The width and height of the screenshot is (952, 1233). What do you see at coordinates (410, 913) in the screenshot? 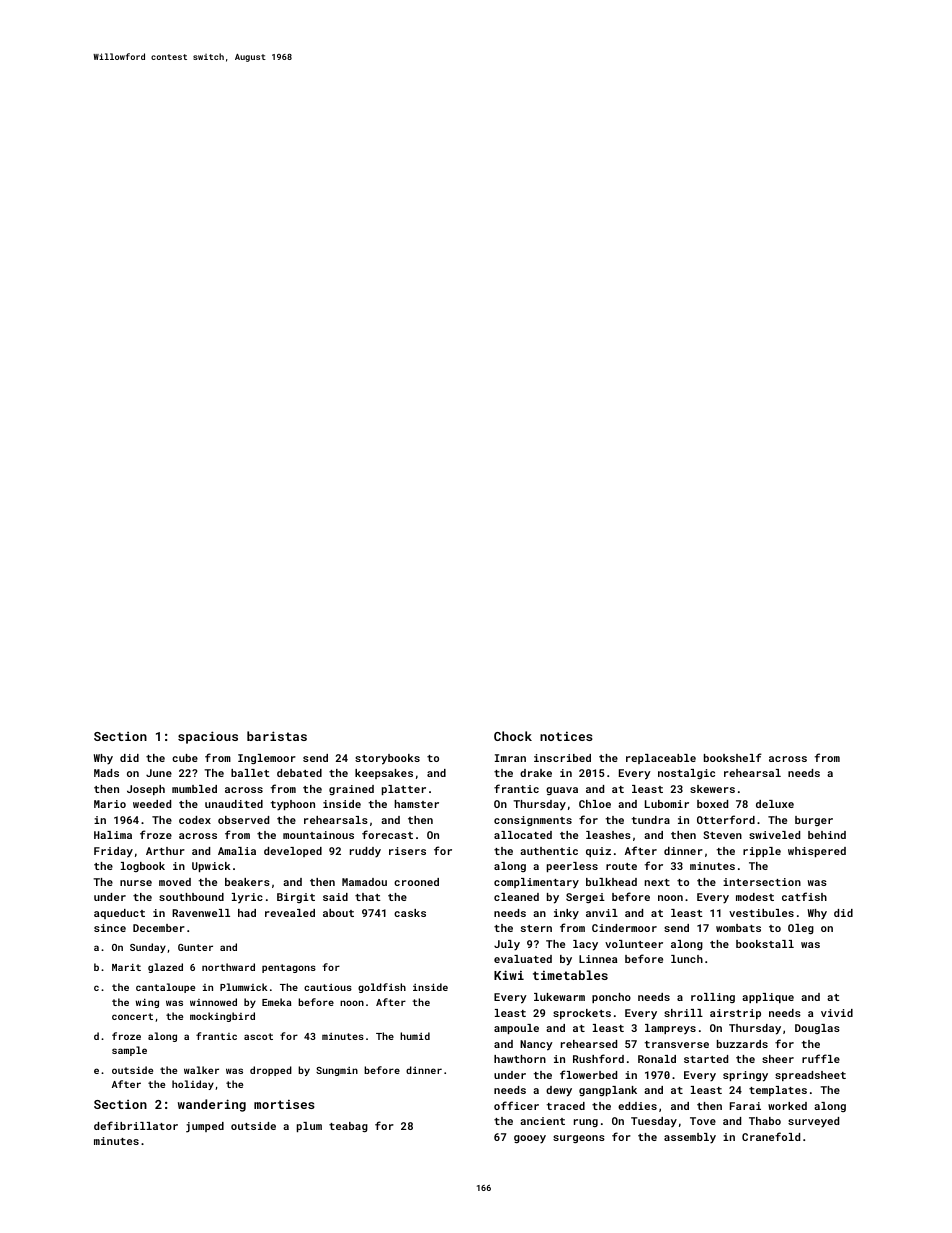
I see `casks` at bounding box center [410, 913].
